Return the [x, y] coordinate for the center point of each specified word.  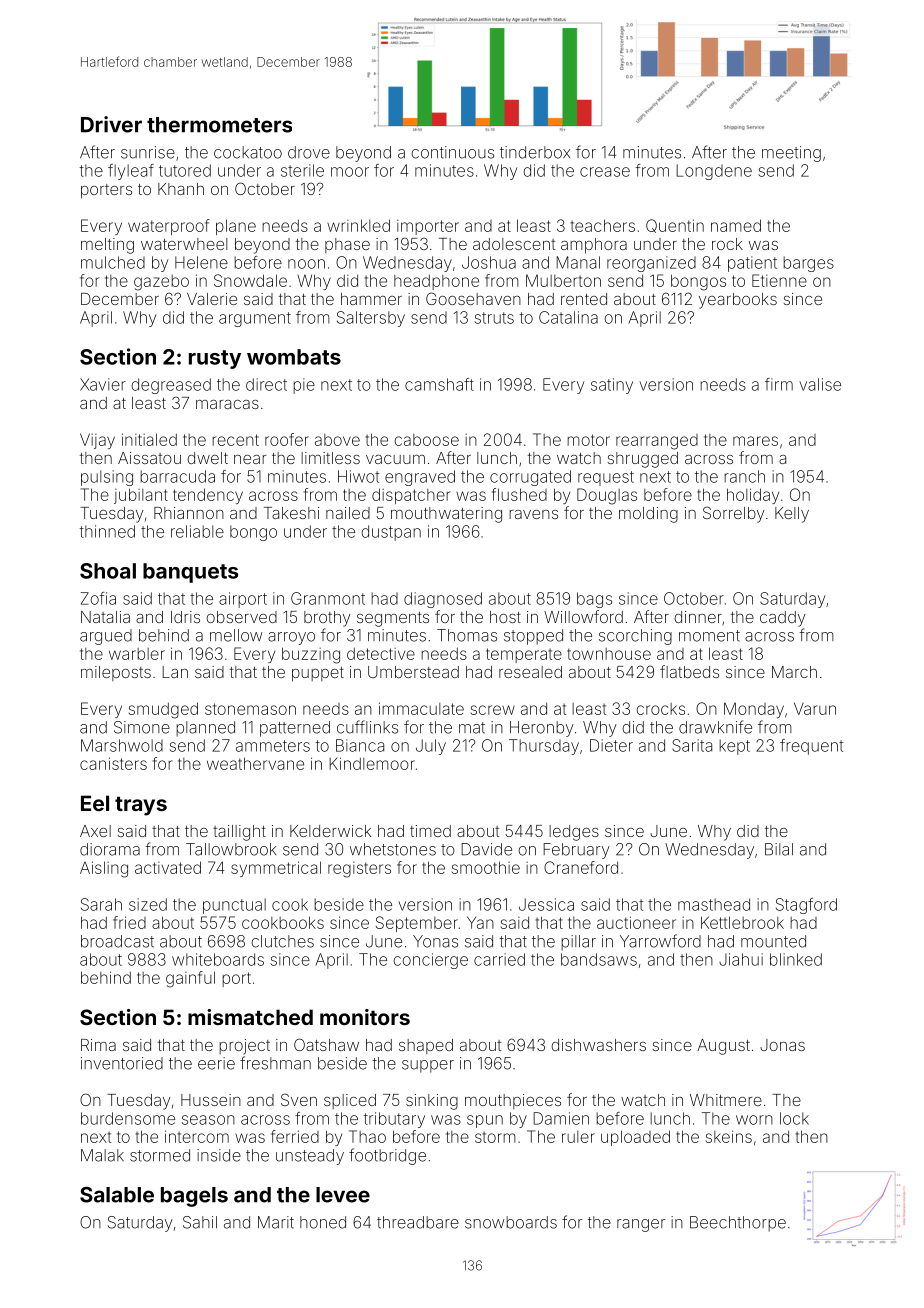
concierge [431, 961]
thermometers [219, 125]
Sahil [200, 1222]
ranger [641, 1225]
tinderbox [535, 152]
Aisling [104, 869]
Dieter [611, 745]
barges [808, 264]
